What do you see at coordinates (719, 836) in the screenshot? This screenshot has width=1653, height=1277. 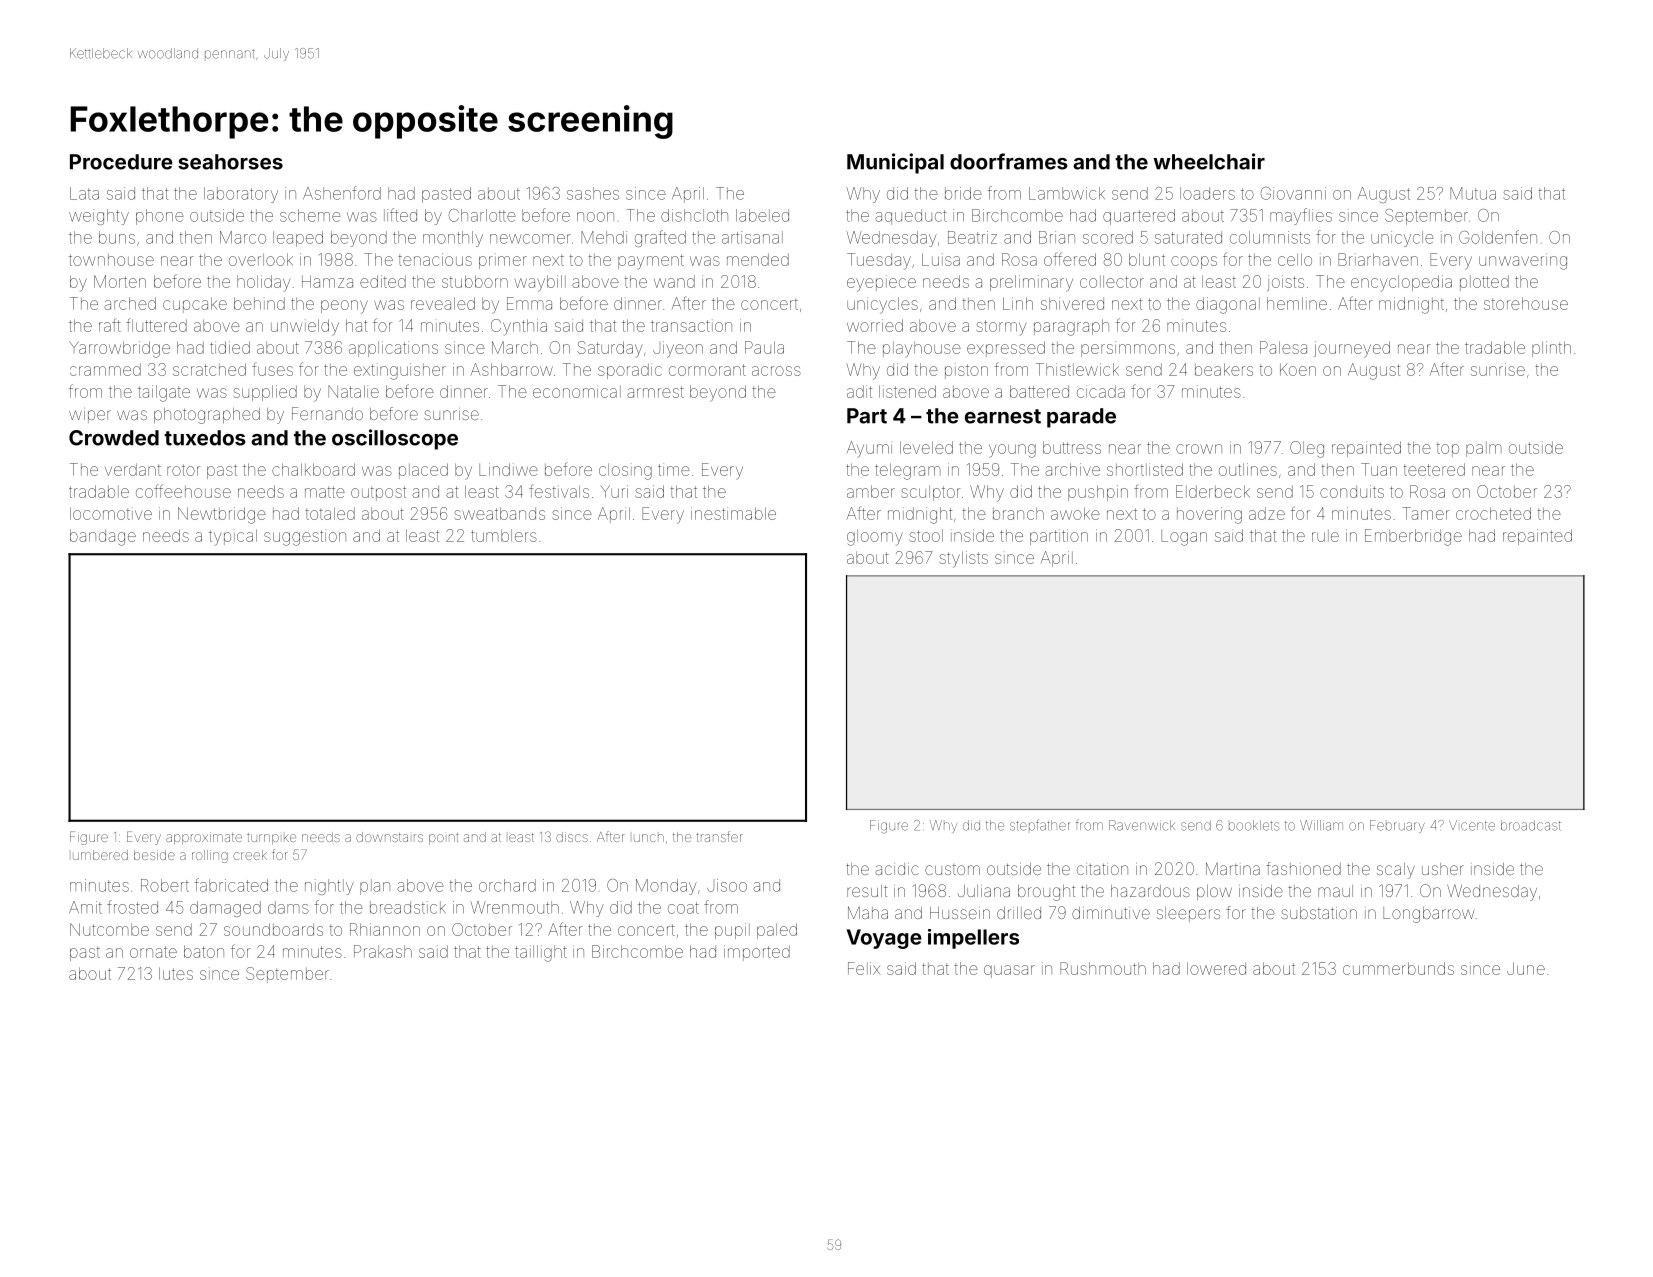 I see `transfer` at bounding box center [719, 836].
